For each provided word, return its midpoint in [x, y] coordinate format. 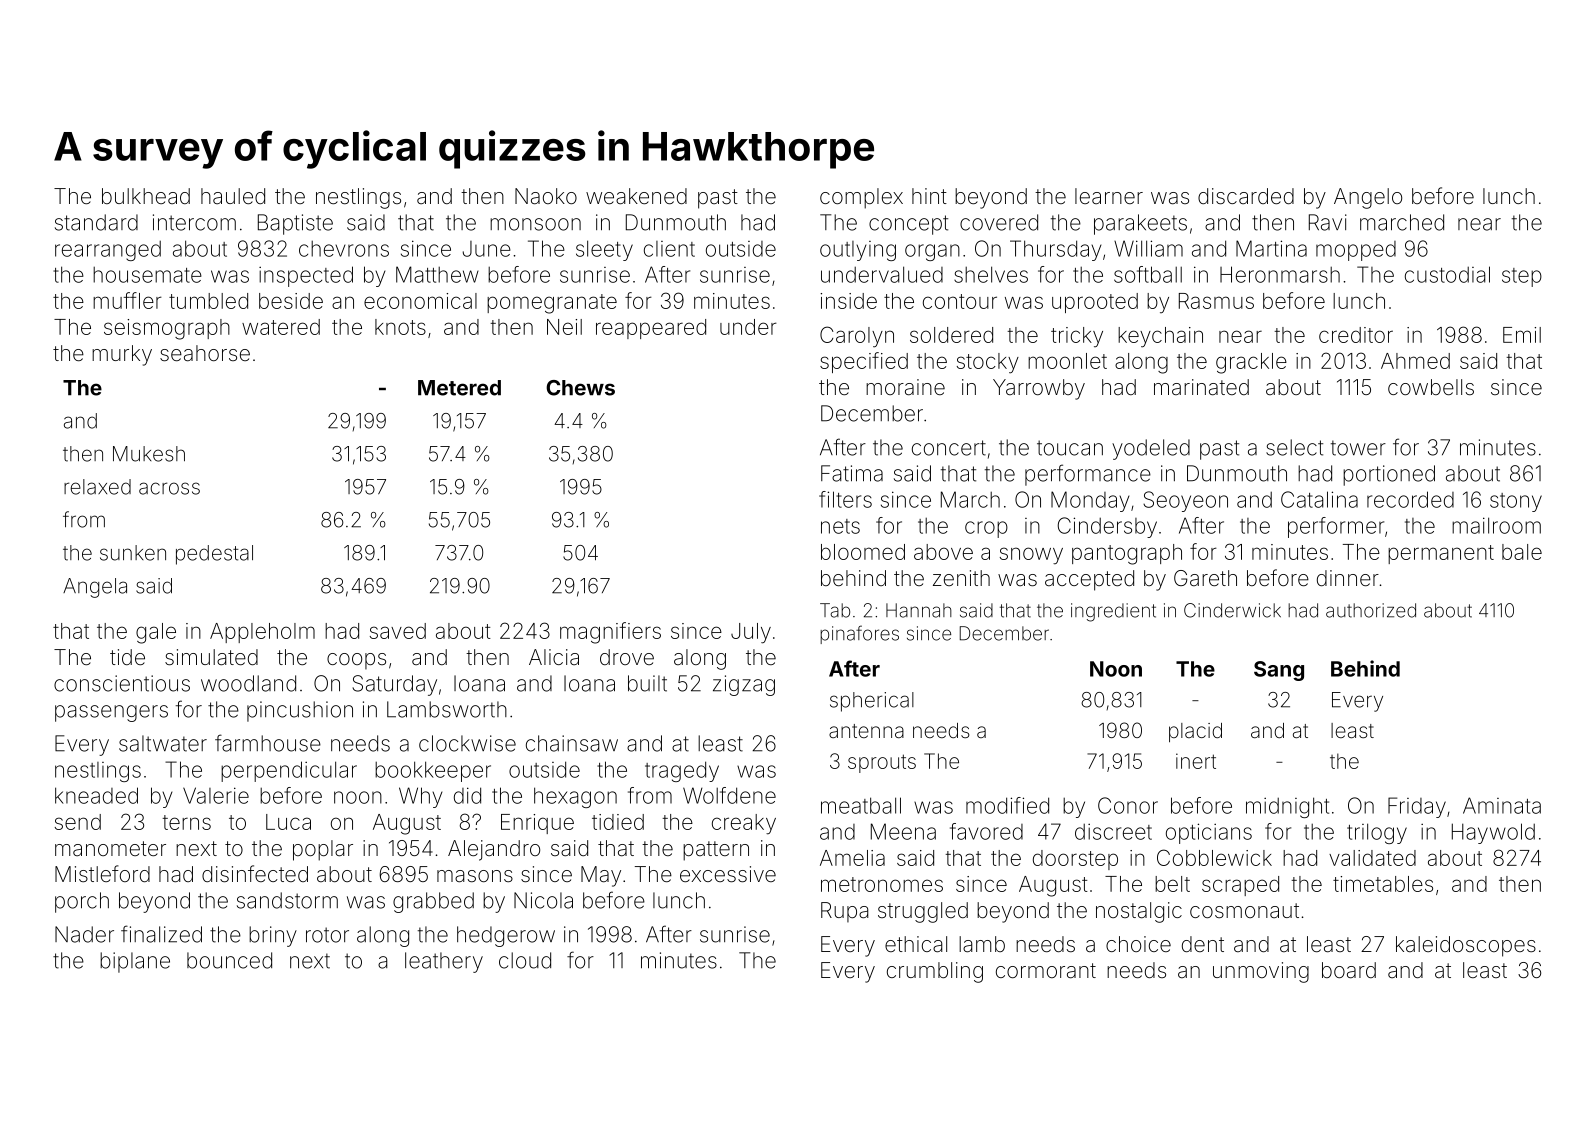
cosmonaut [1244, 910]
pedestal [214, 555]
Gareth [1205, 578]
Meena [903, 831]
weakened [636, 196]
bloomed [863, 552]
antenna [866, 731]
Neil [564, 327]
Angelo [1368, 198]
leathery [444, 962]
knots [400, 327]
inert [1196, 761]
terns [186, 822]
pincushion [300, 711]
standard [96, 222]
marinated [1201, 387]
